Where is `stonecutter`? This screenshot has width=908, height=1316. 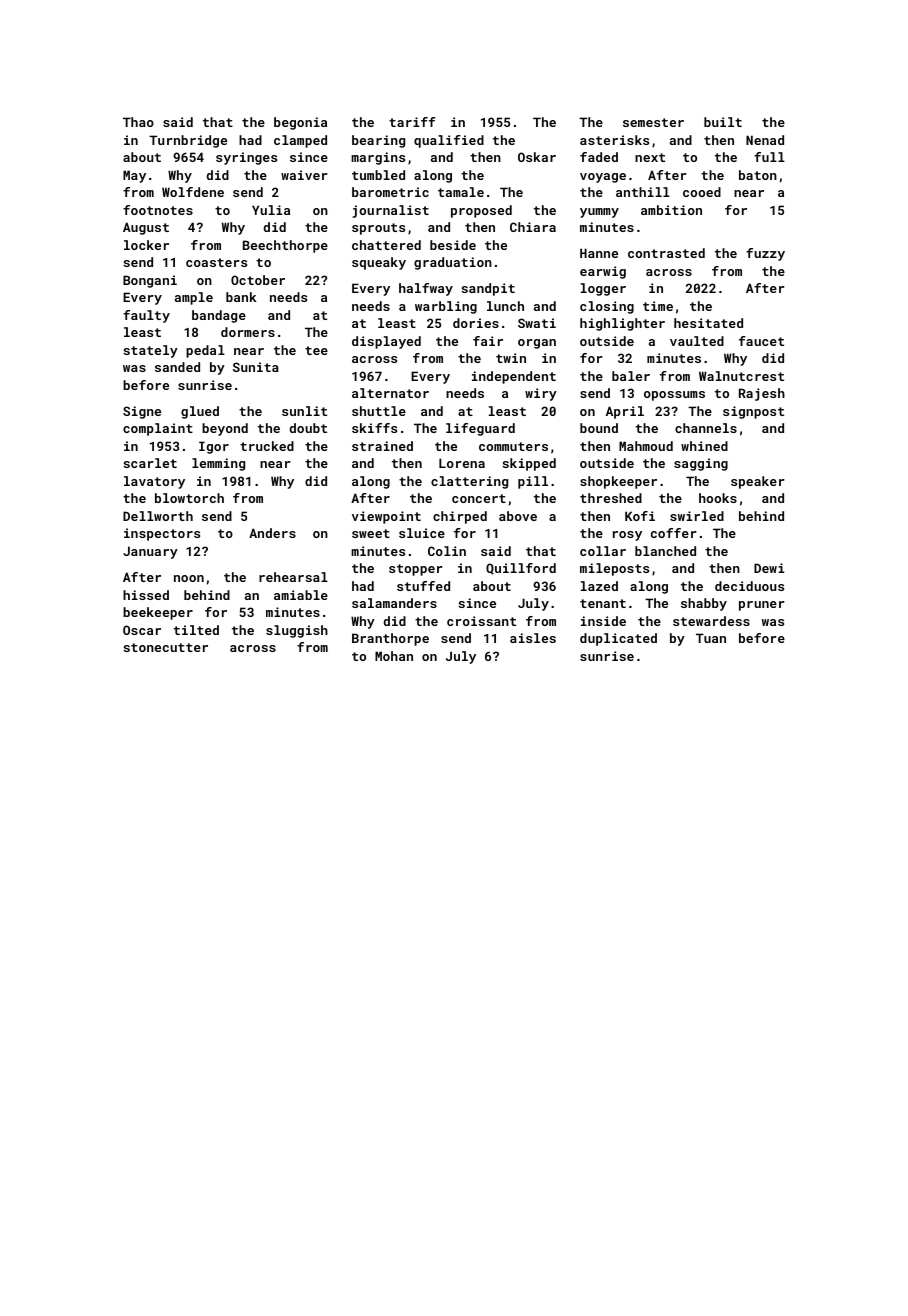
stonecutter is located at coordinates (165, 647).
